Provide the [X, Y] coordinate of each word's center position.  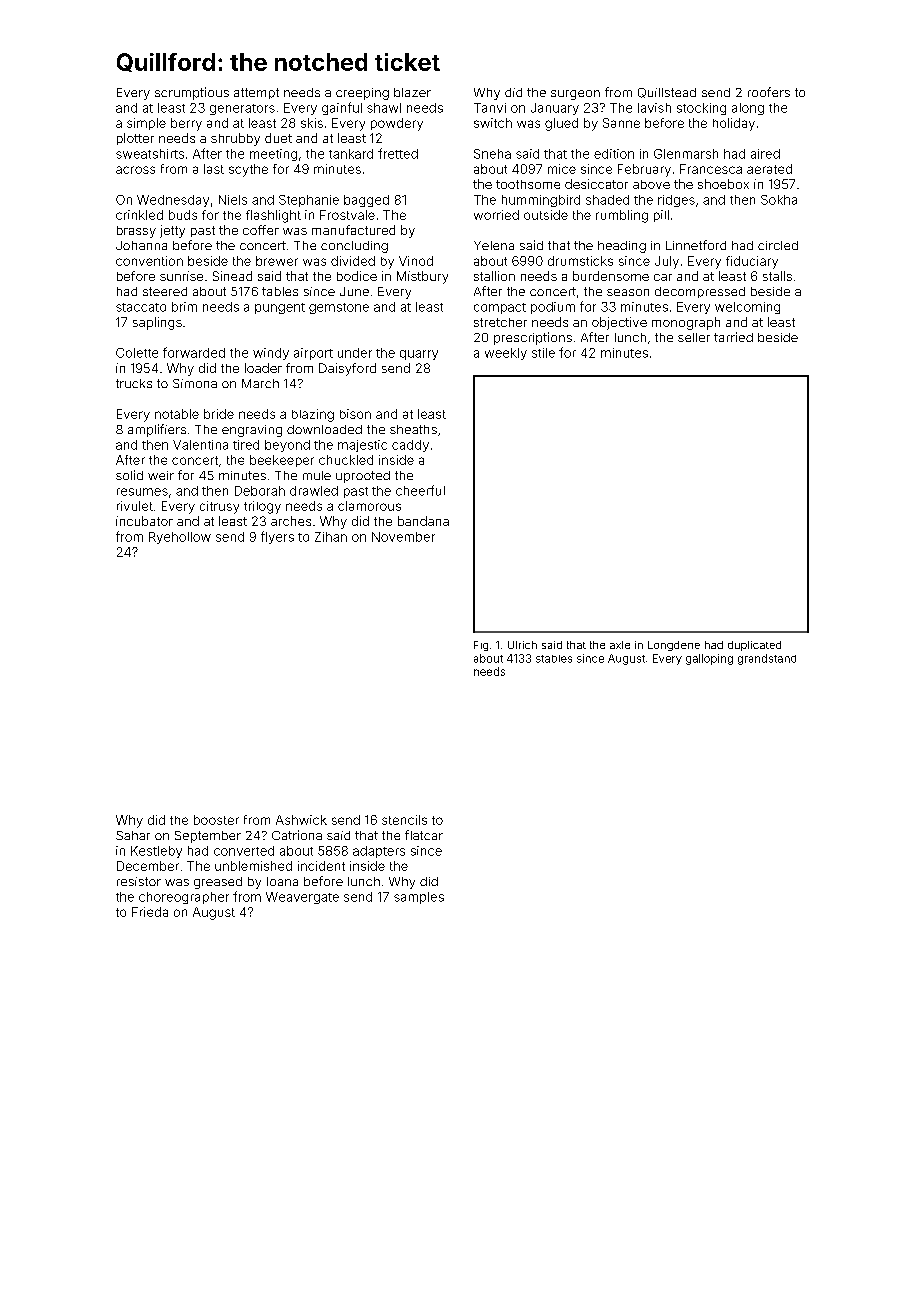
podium [553, 308]
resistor [139, 881]
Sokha [779, 200]
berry [186, 124]
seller [694, 337]
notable [177, 414]
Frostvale [347, 215]
